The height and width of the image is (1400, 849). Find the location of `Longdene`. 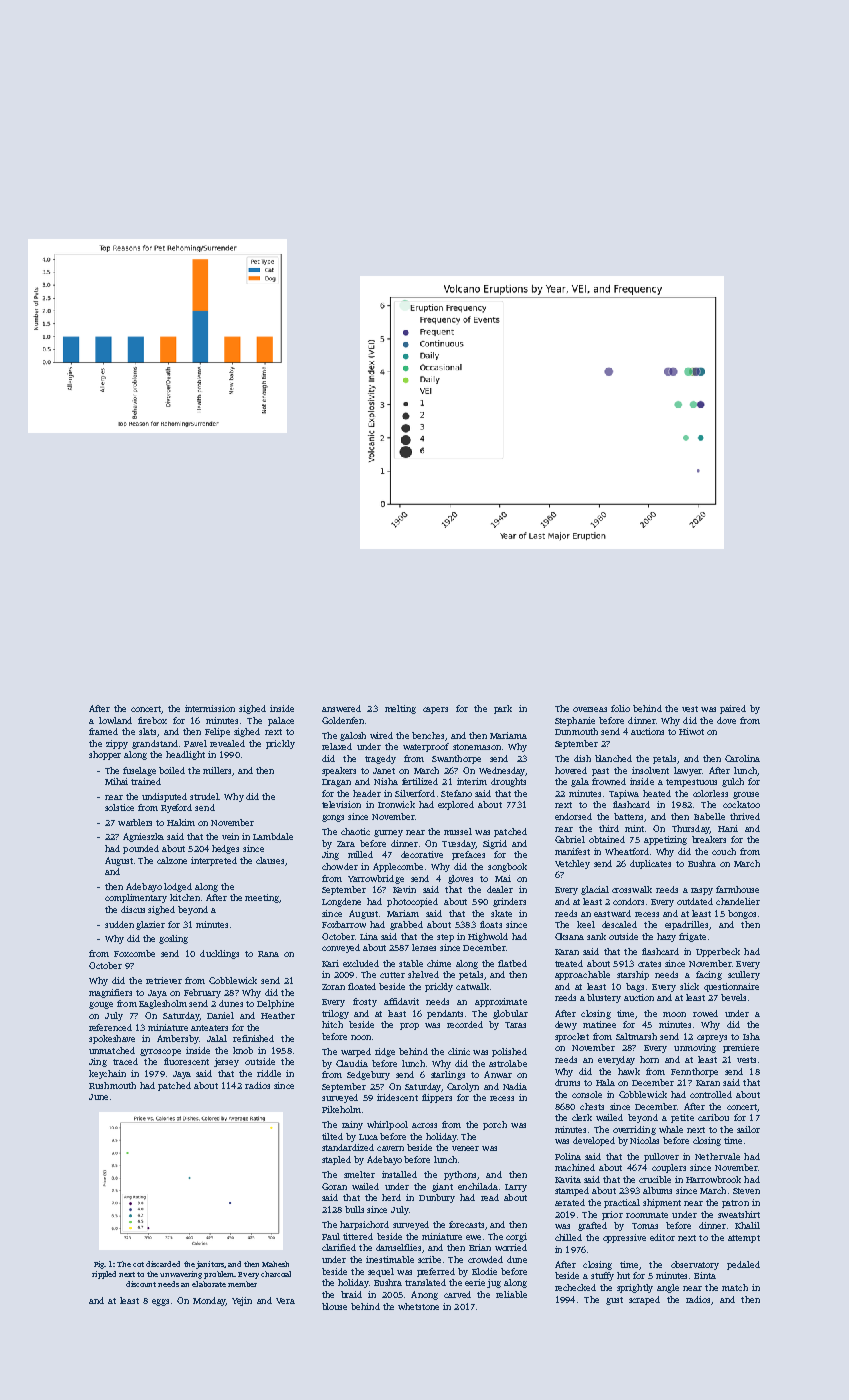

Longdene is located at coordinates (341, 902).
